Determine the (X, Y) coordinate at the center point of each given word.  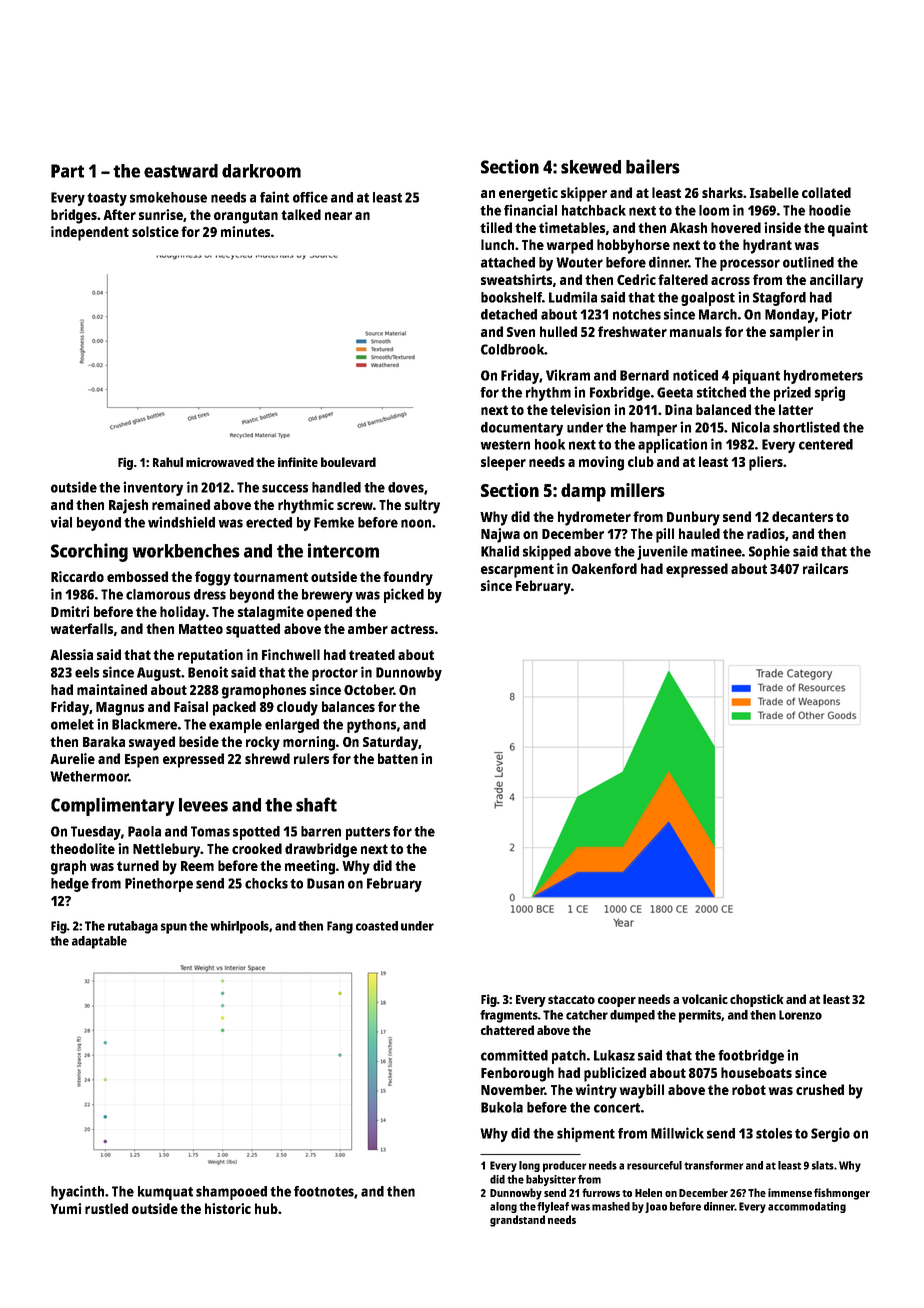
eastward (181, 171)
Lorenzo (800, 1015)
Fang (340, 927)
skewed (591, 167)
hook (550, 444)
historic (228, 1208)
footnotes (324, 1191)
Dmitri (70, 611)
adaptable (99, 942)
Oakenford (604, 568)
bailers (653, 166)
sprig (830, 393)
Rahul (168, 462)
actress (412, 629)
